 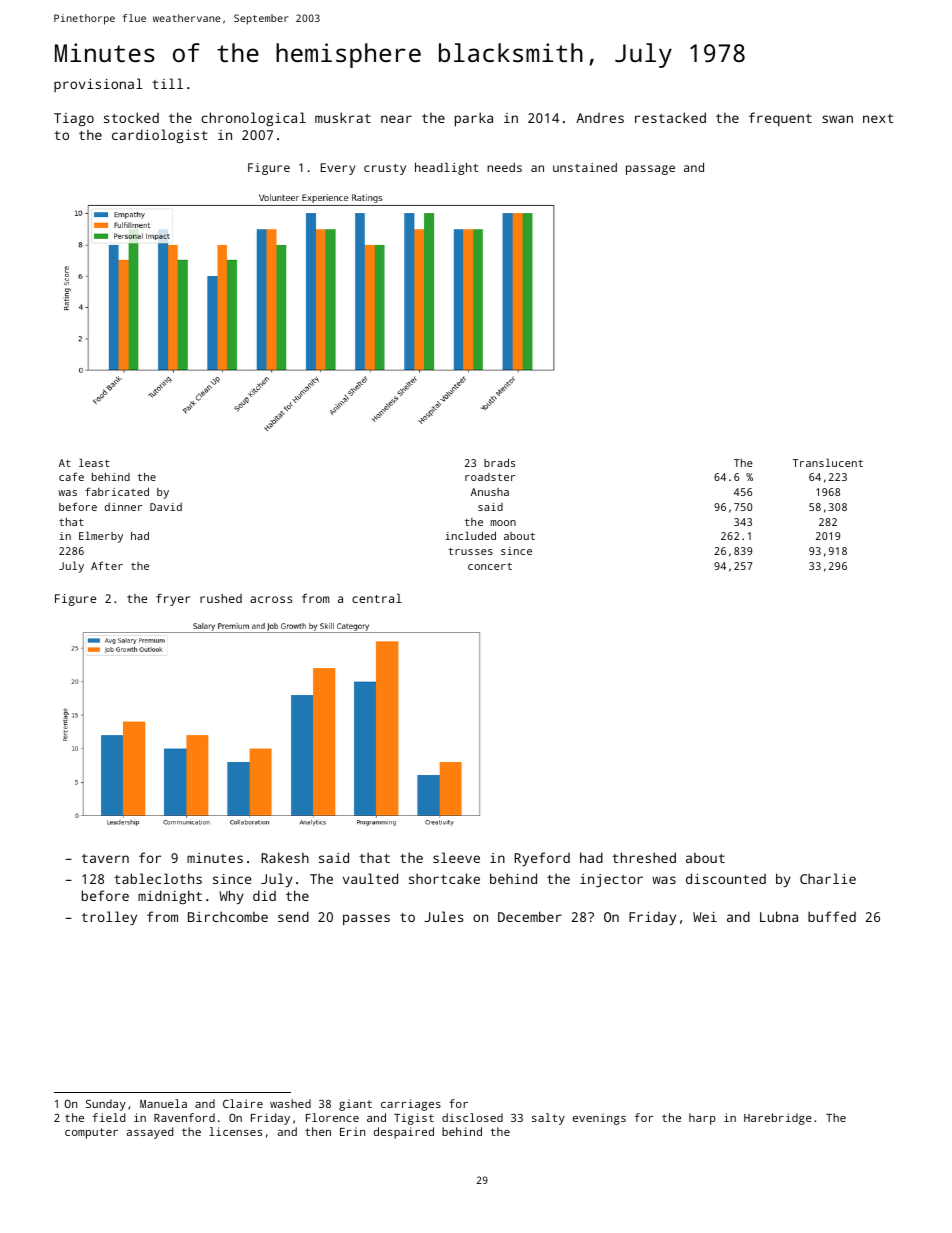 What do you see at coordinates (166, 507) in the page?
I see `David` at bounding box center [166, 507].
